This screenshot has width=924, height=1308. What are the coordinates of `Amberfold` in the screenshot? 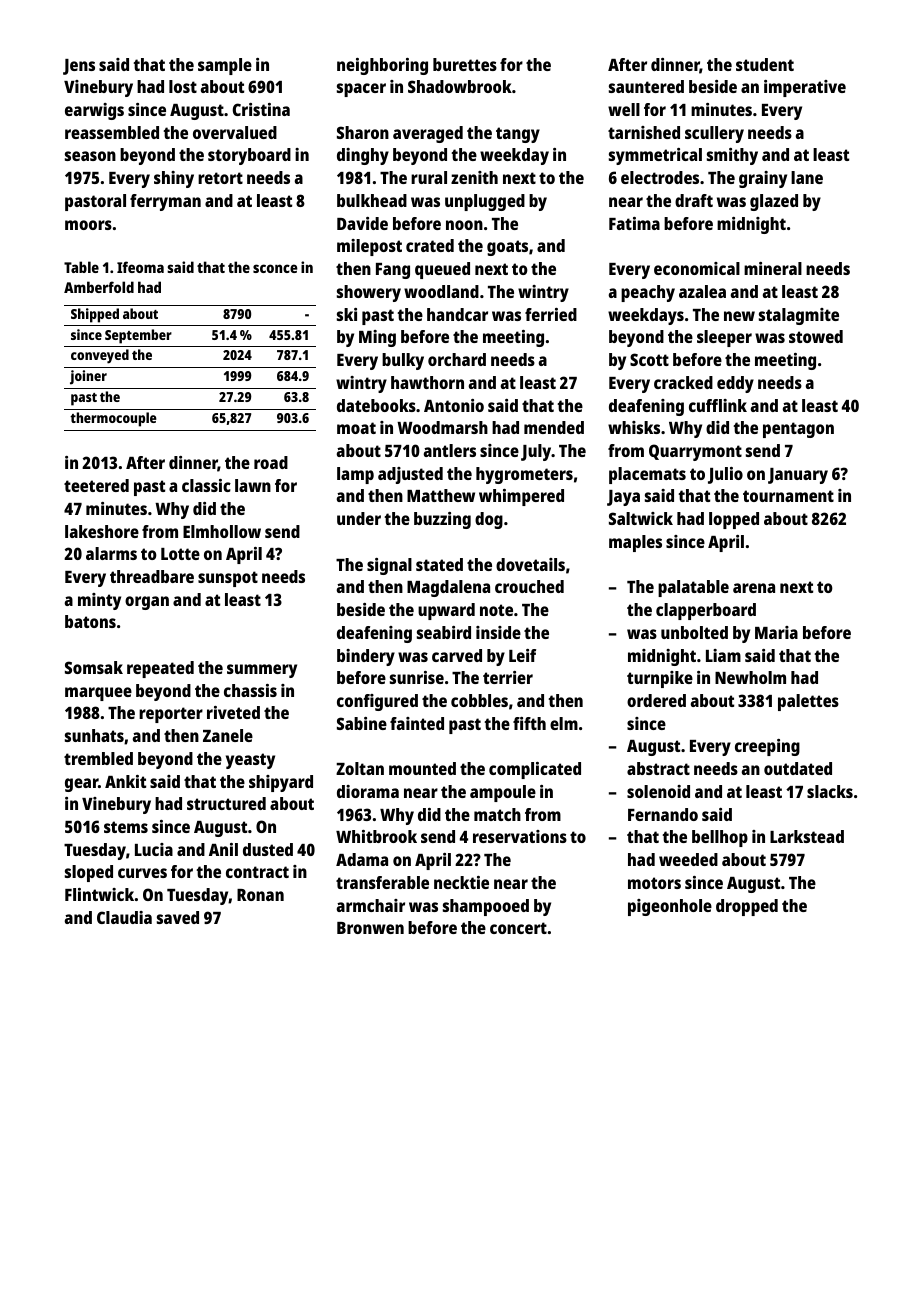 It's located at (99, 287).
